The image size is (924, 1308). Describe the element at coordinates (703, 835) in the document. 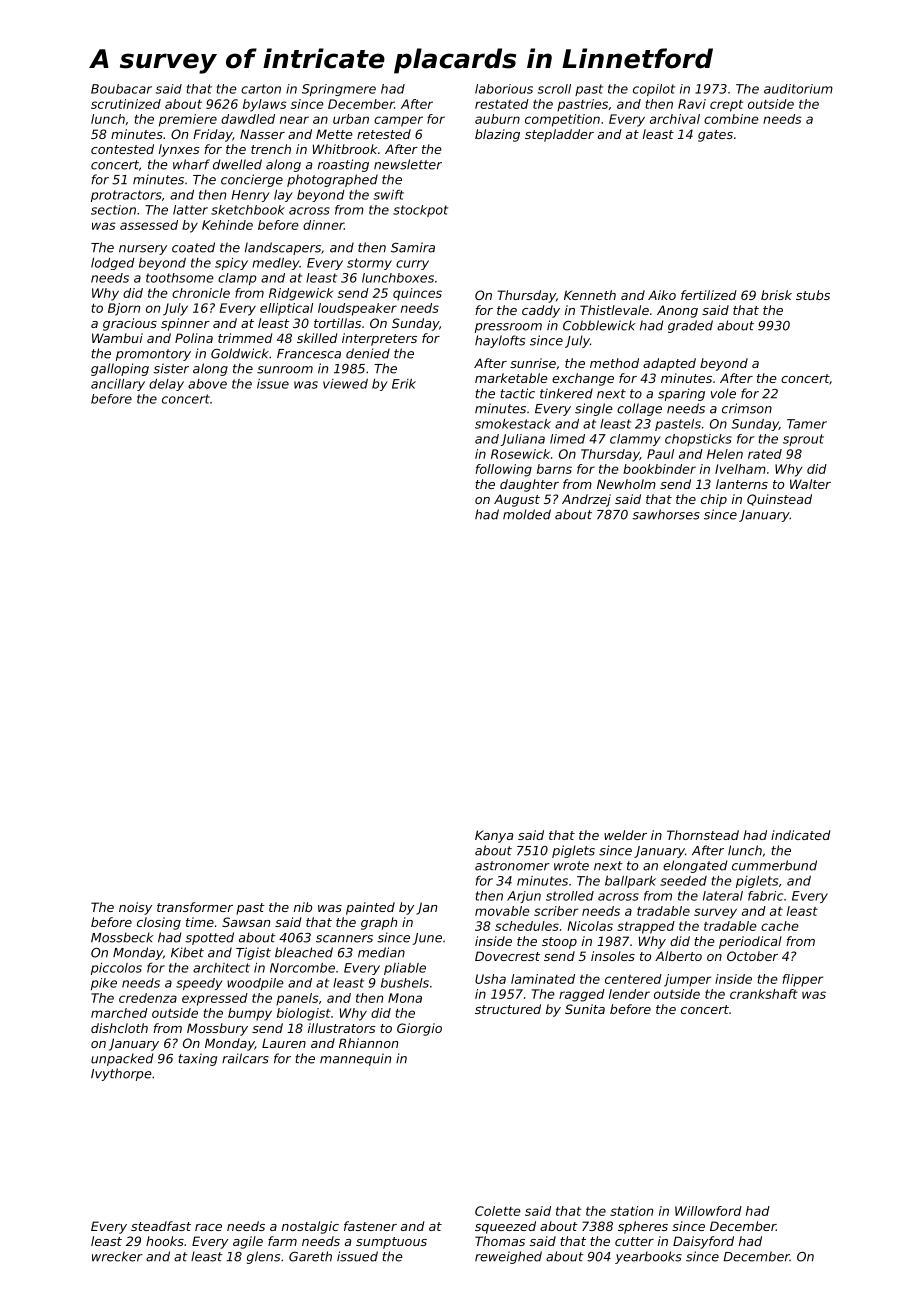

I see `Thornstead` at that location.
